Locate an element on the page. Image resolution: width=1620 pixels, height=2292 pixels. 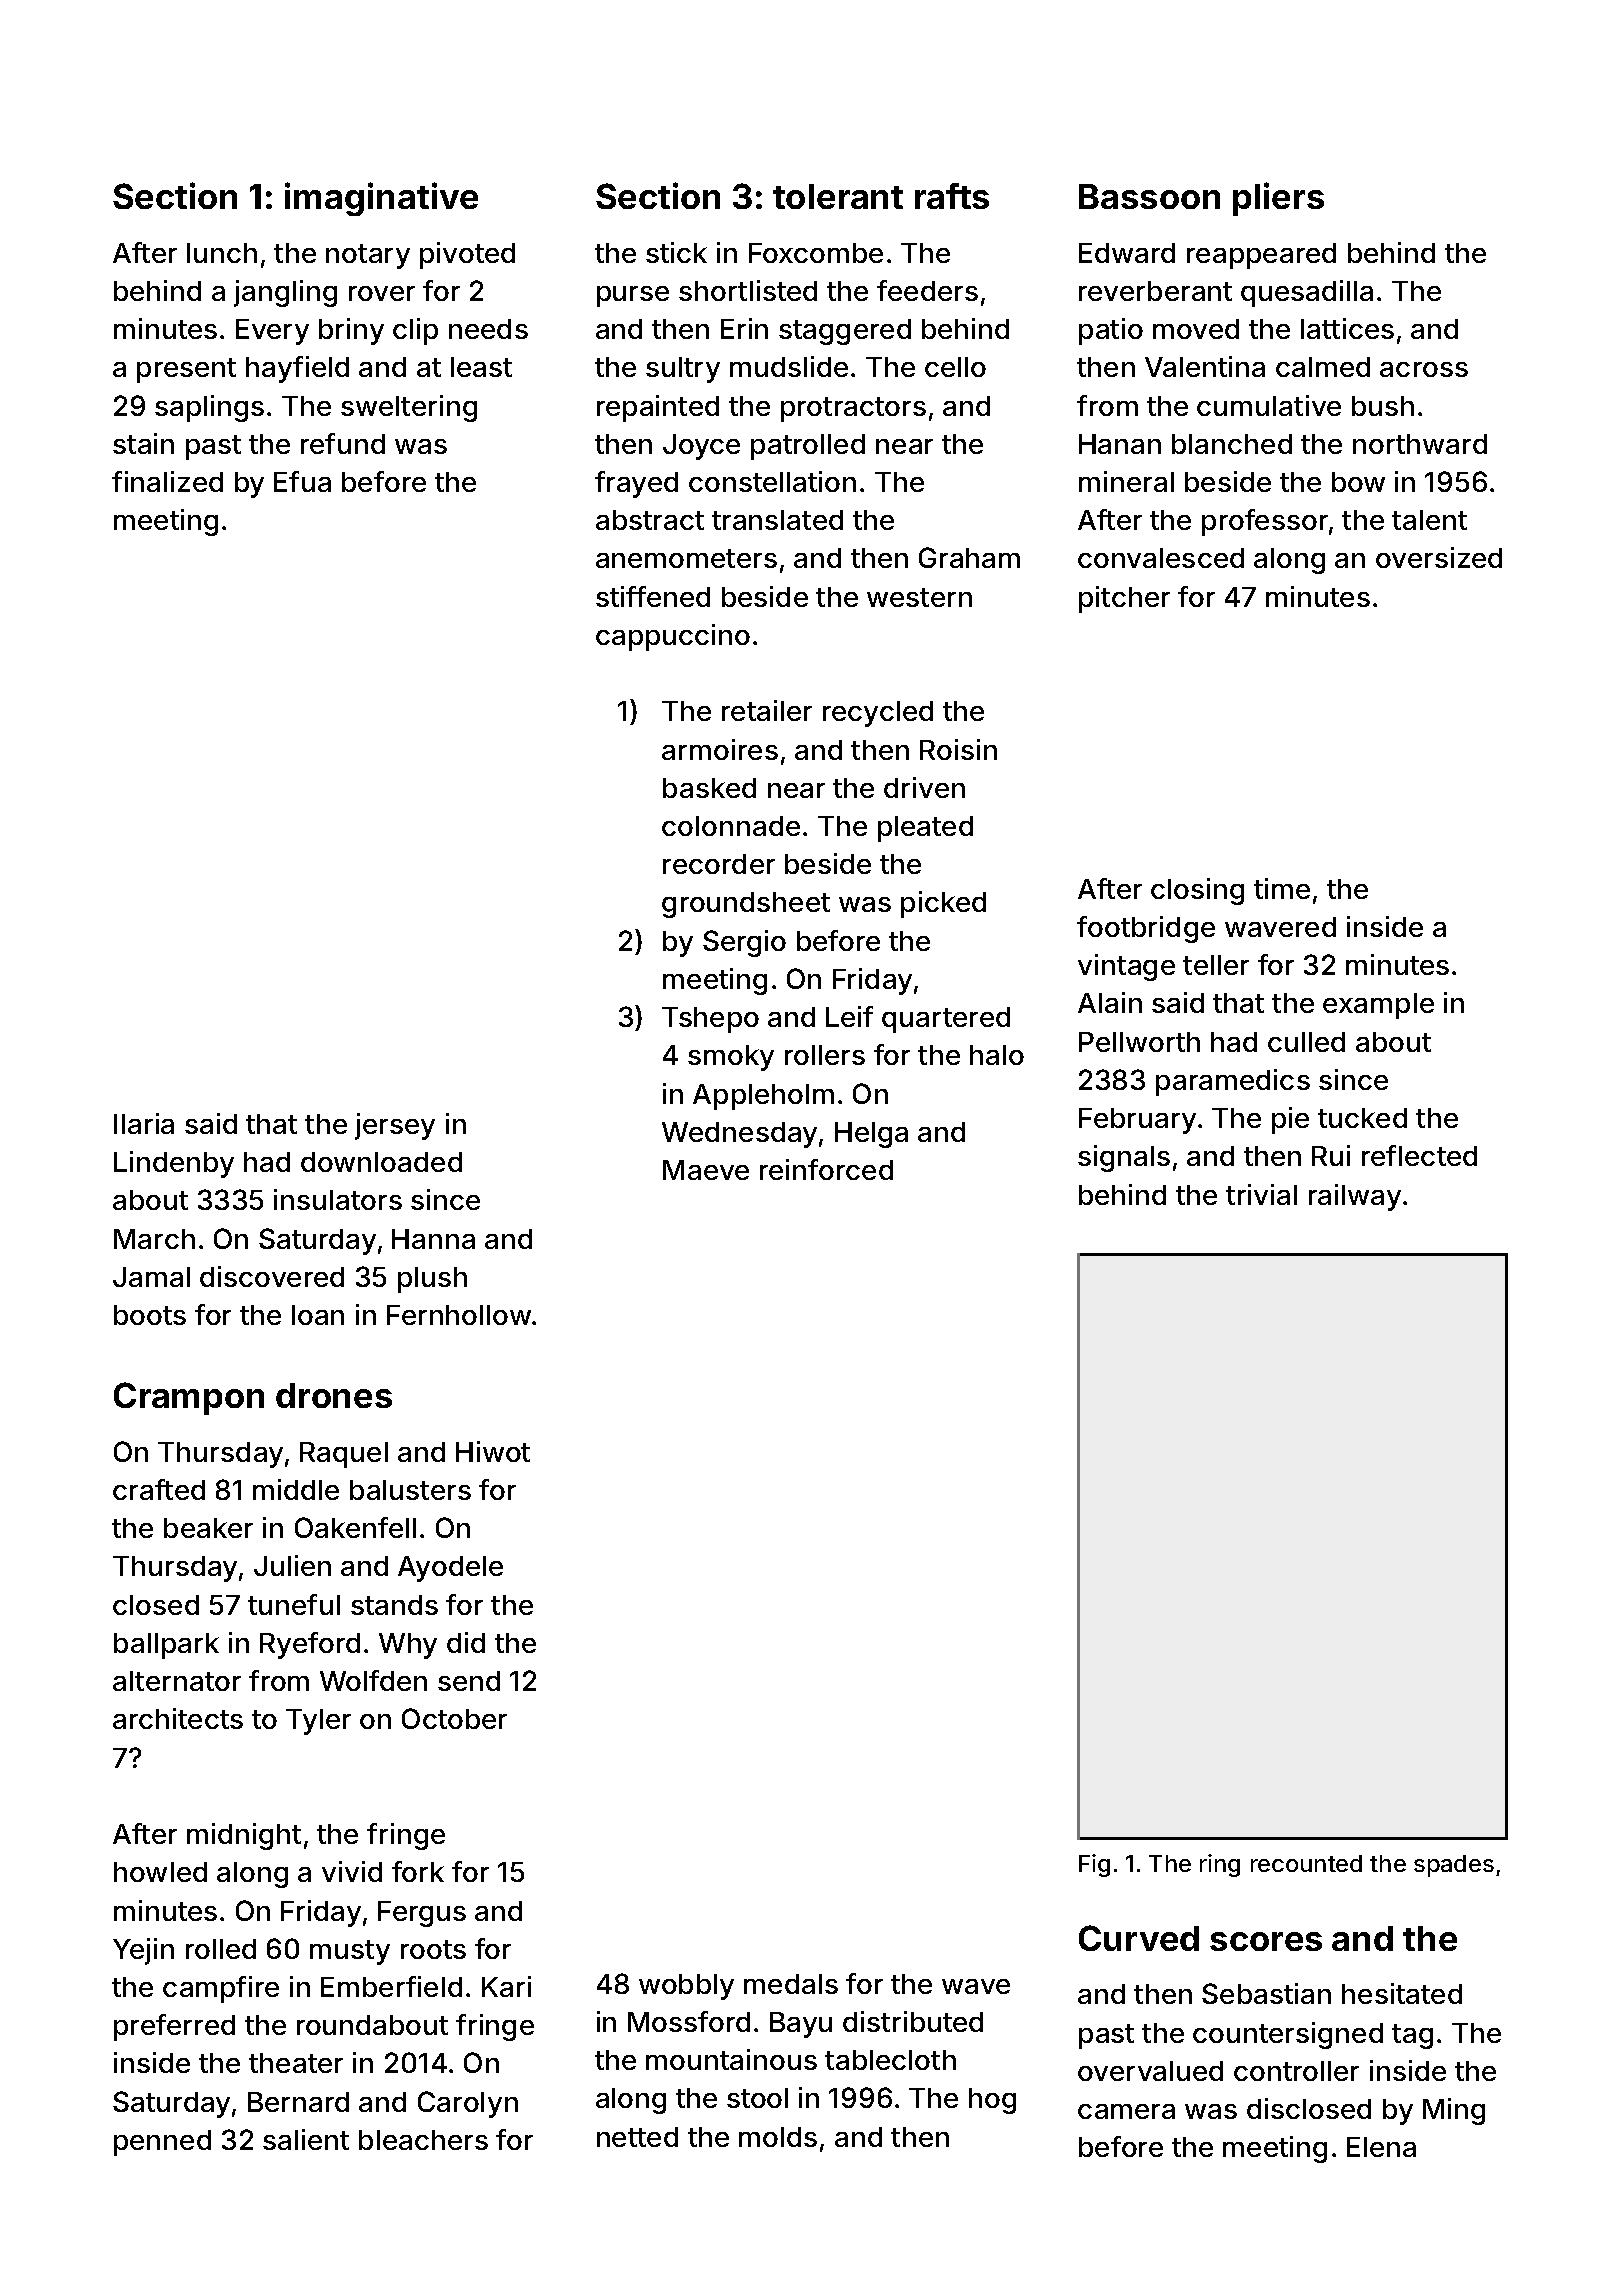
Ryeford is located at coordinates (310, 1645).
